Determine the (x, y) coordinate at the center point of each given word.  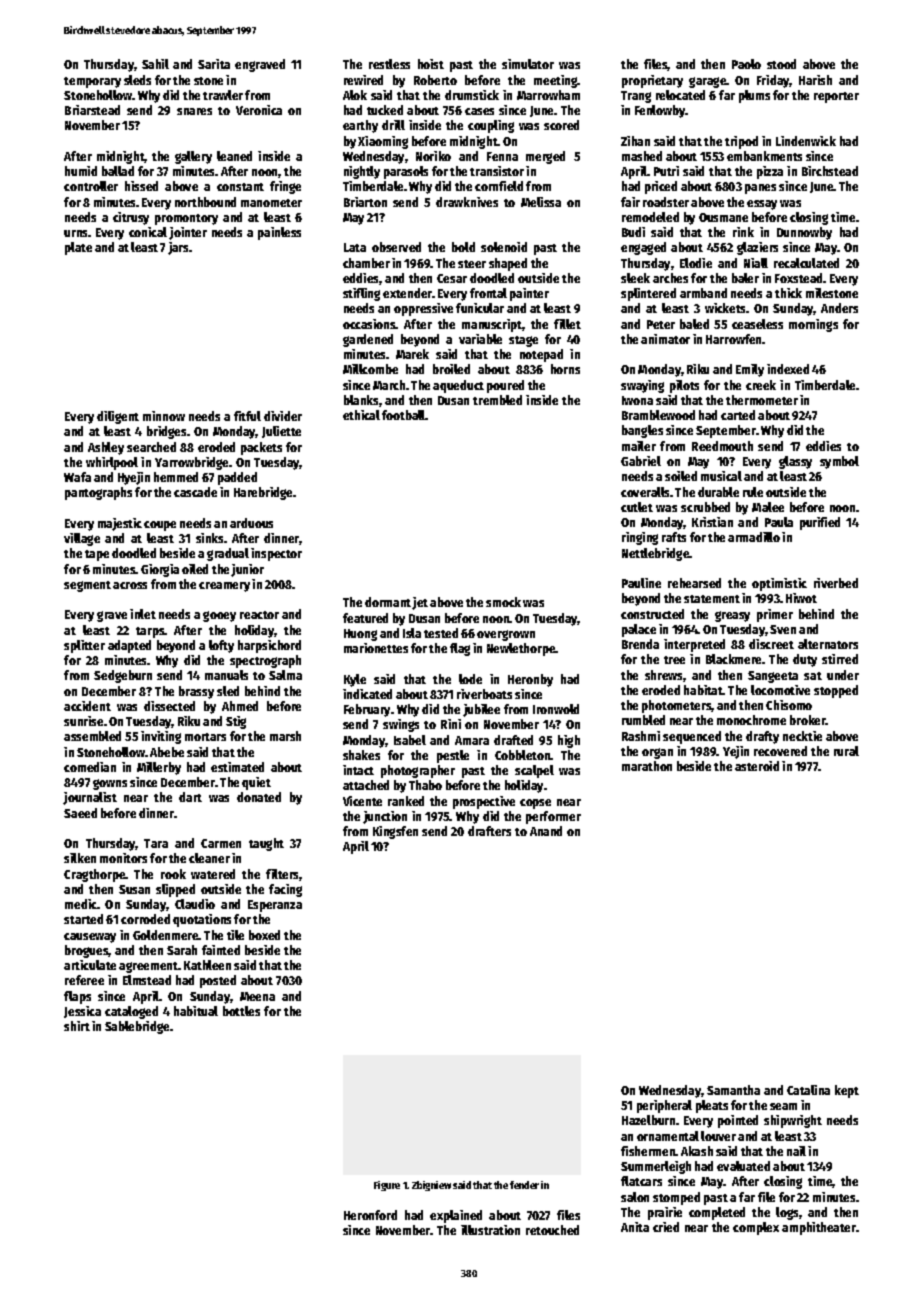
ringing (640, 538)
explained (456, 1216)
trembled (497, 400)
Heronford (370, 1215)
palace (639, 630)
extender (408, 293)
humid (81, 171)
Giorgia (160, 570)
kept (847, 1091)
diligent (118, 417)
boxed (264, 935)
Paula (779, 522)
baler (745, 278)
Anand (546, 831)
